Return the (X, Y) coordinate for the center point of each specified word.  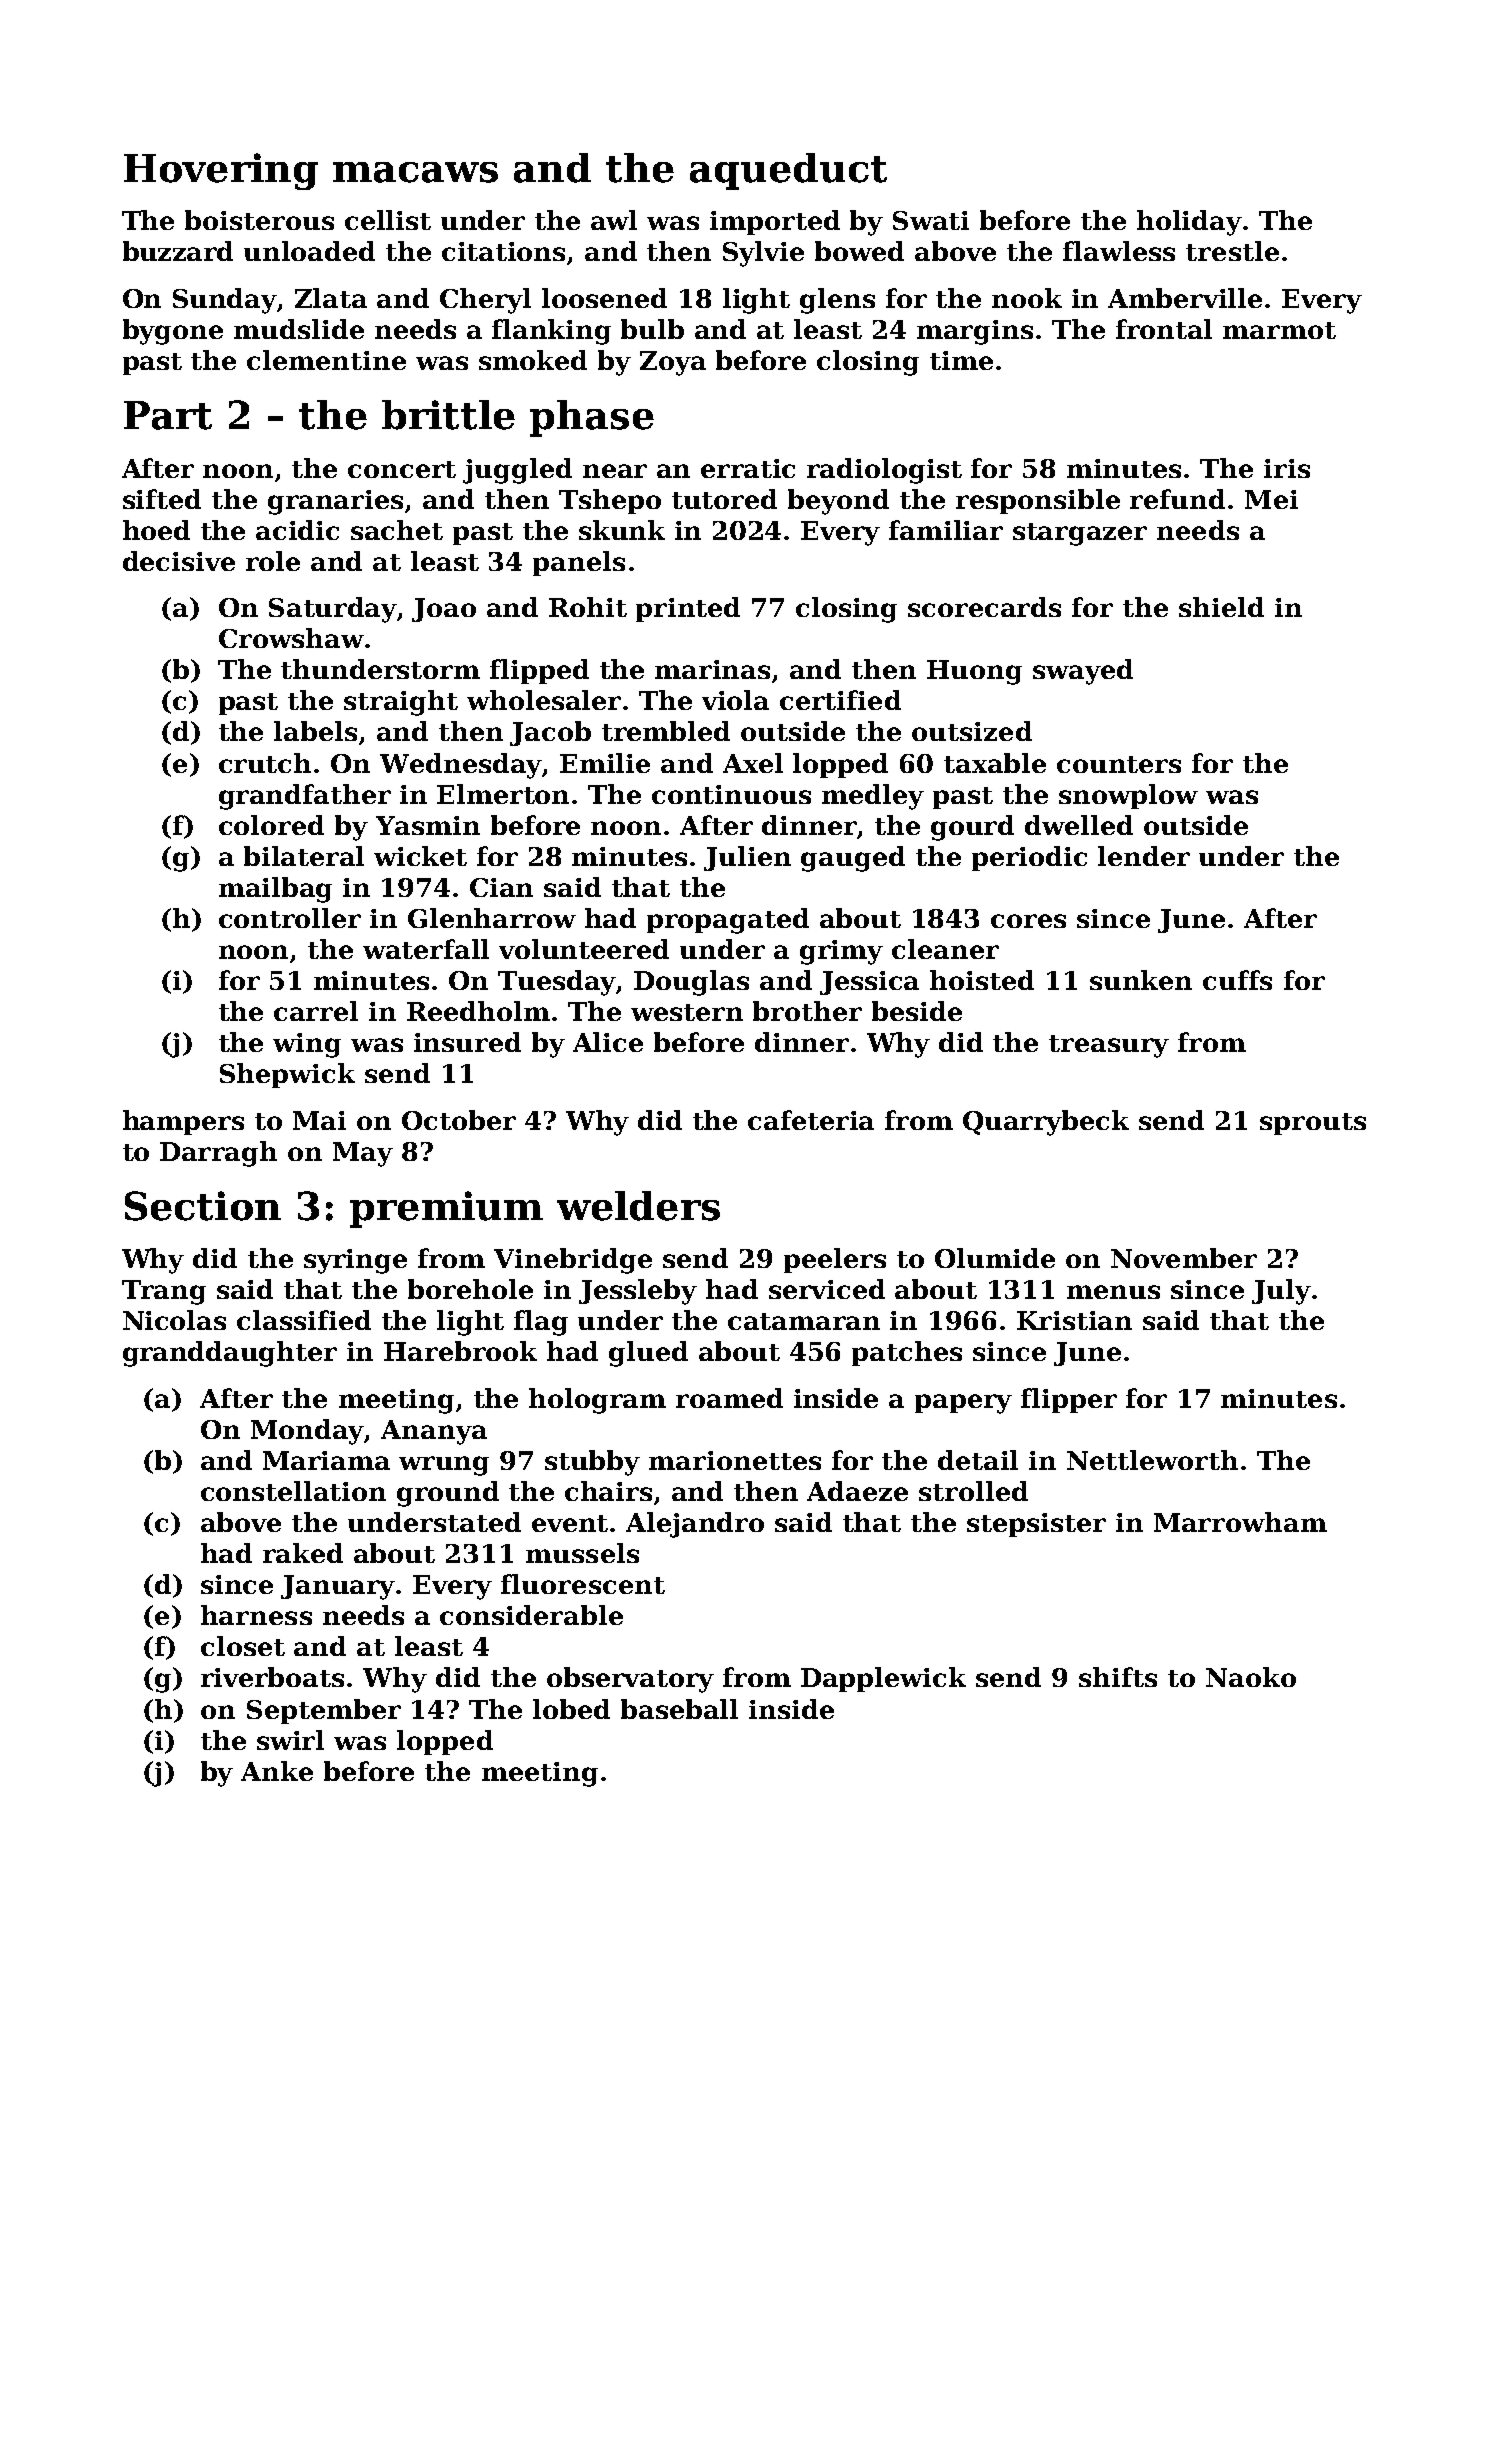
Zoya (673, 363)
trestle (1232, 251)
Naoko (1251, 1677)
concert (402, 469)
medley (873, 797)
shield (1221, 607)
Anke (277, 1771)
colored (271, 825)
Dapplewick (883, 1679)
